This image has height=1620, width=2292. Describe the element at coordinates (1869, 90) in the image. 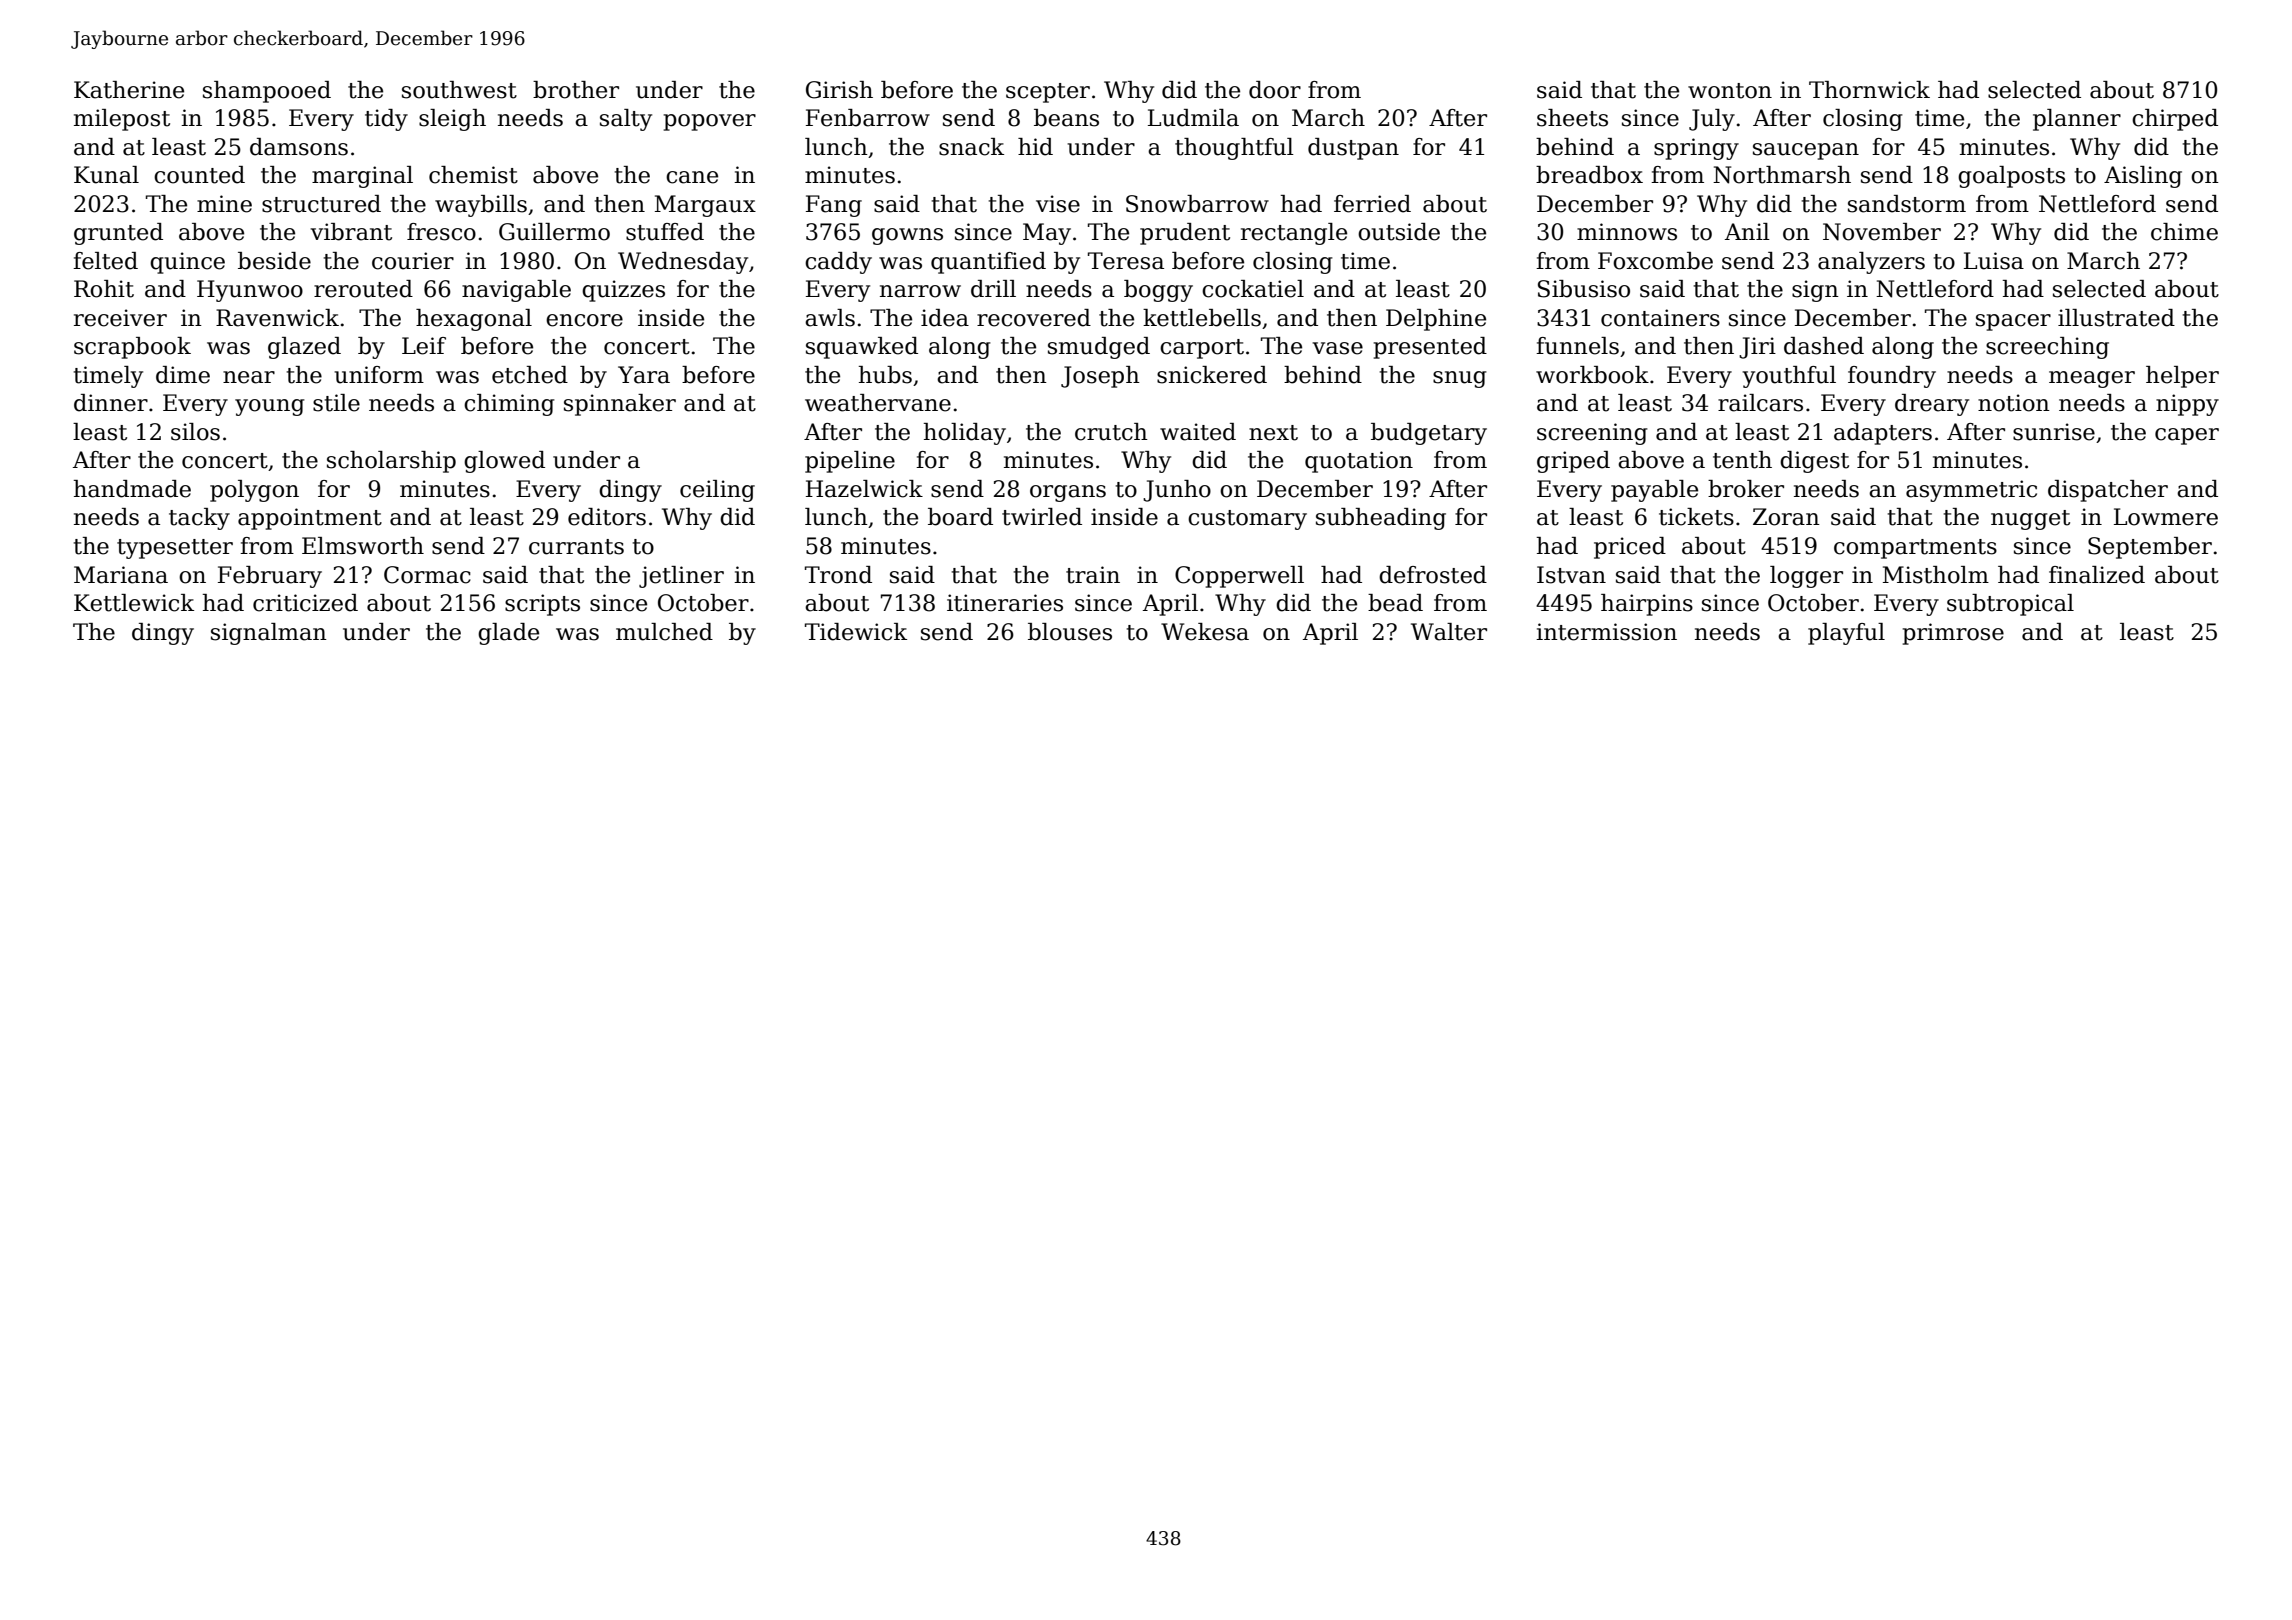

I see `Thornwick` at that location.
